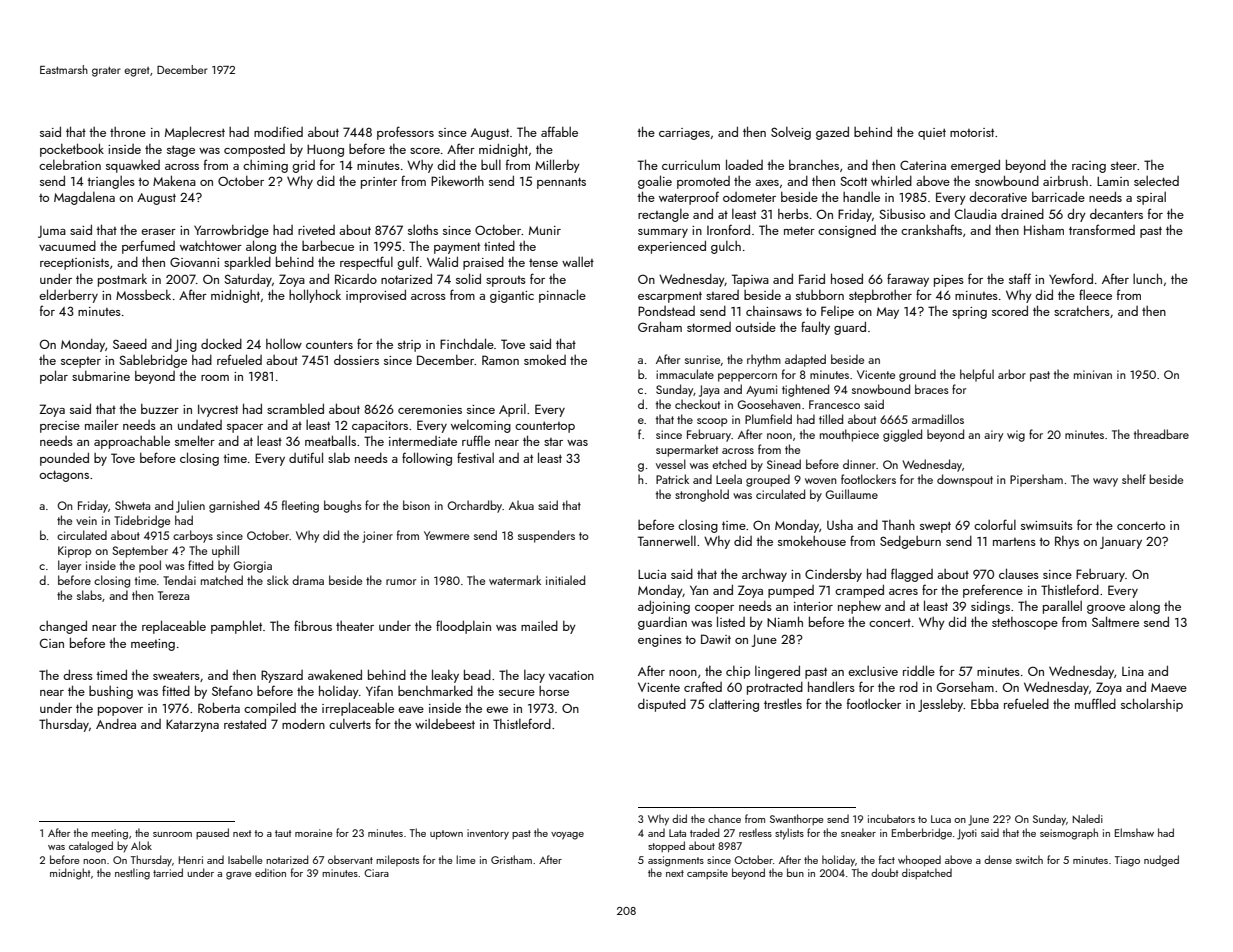  What do you see at coordinates (539, 626) in the image?
I see `mailed` at bounding box center [539, 626].
